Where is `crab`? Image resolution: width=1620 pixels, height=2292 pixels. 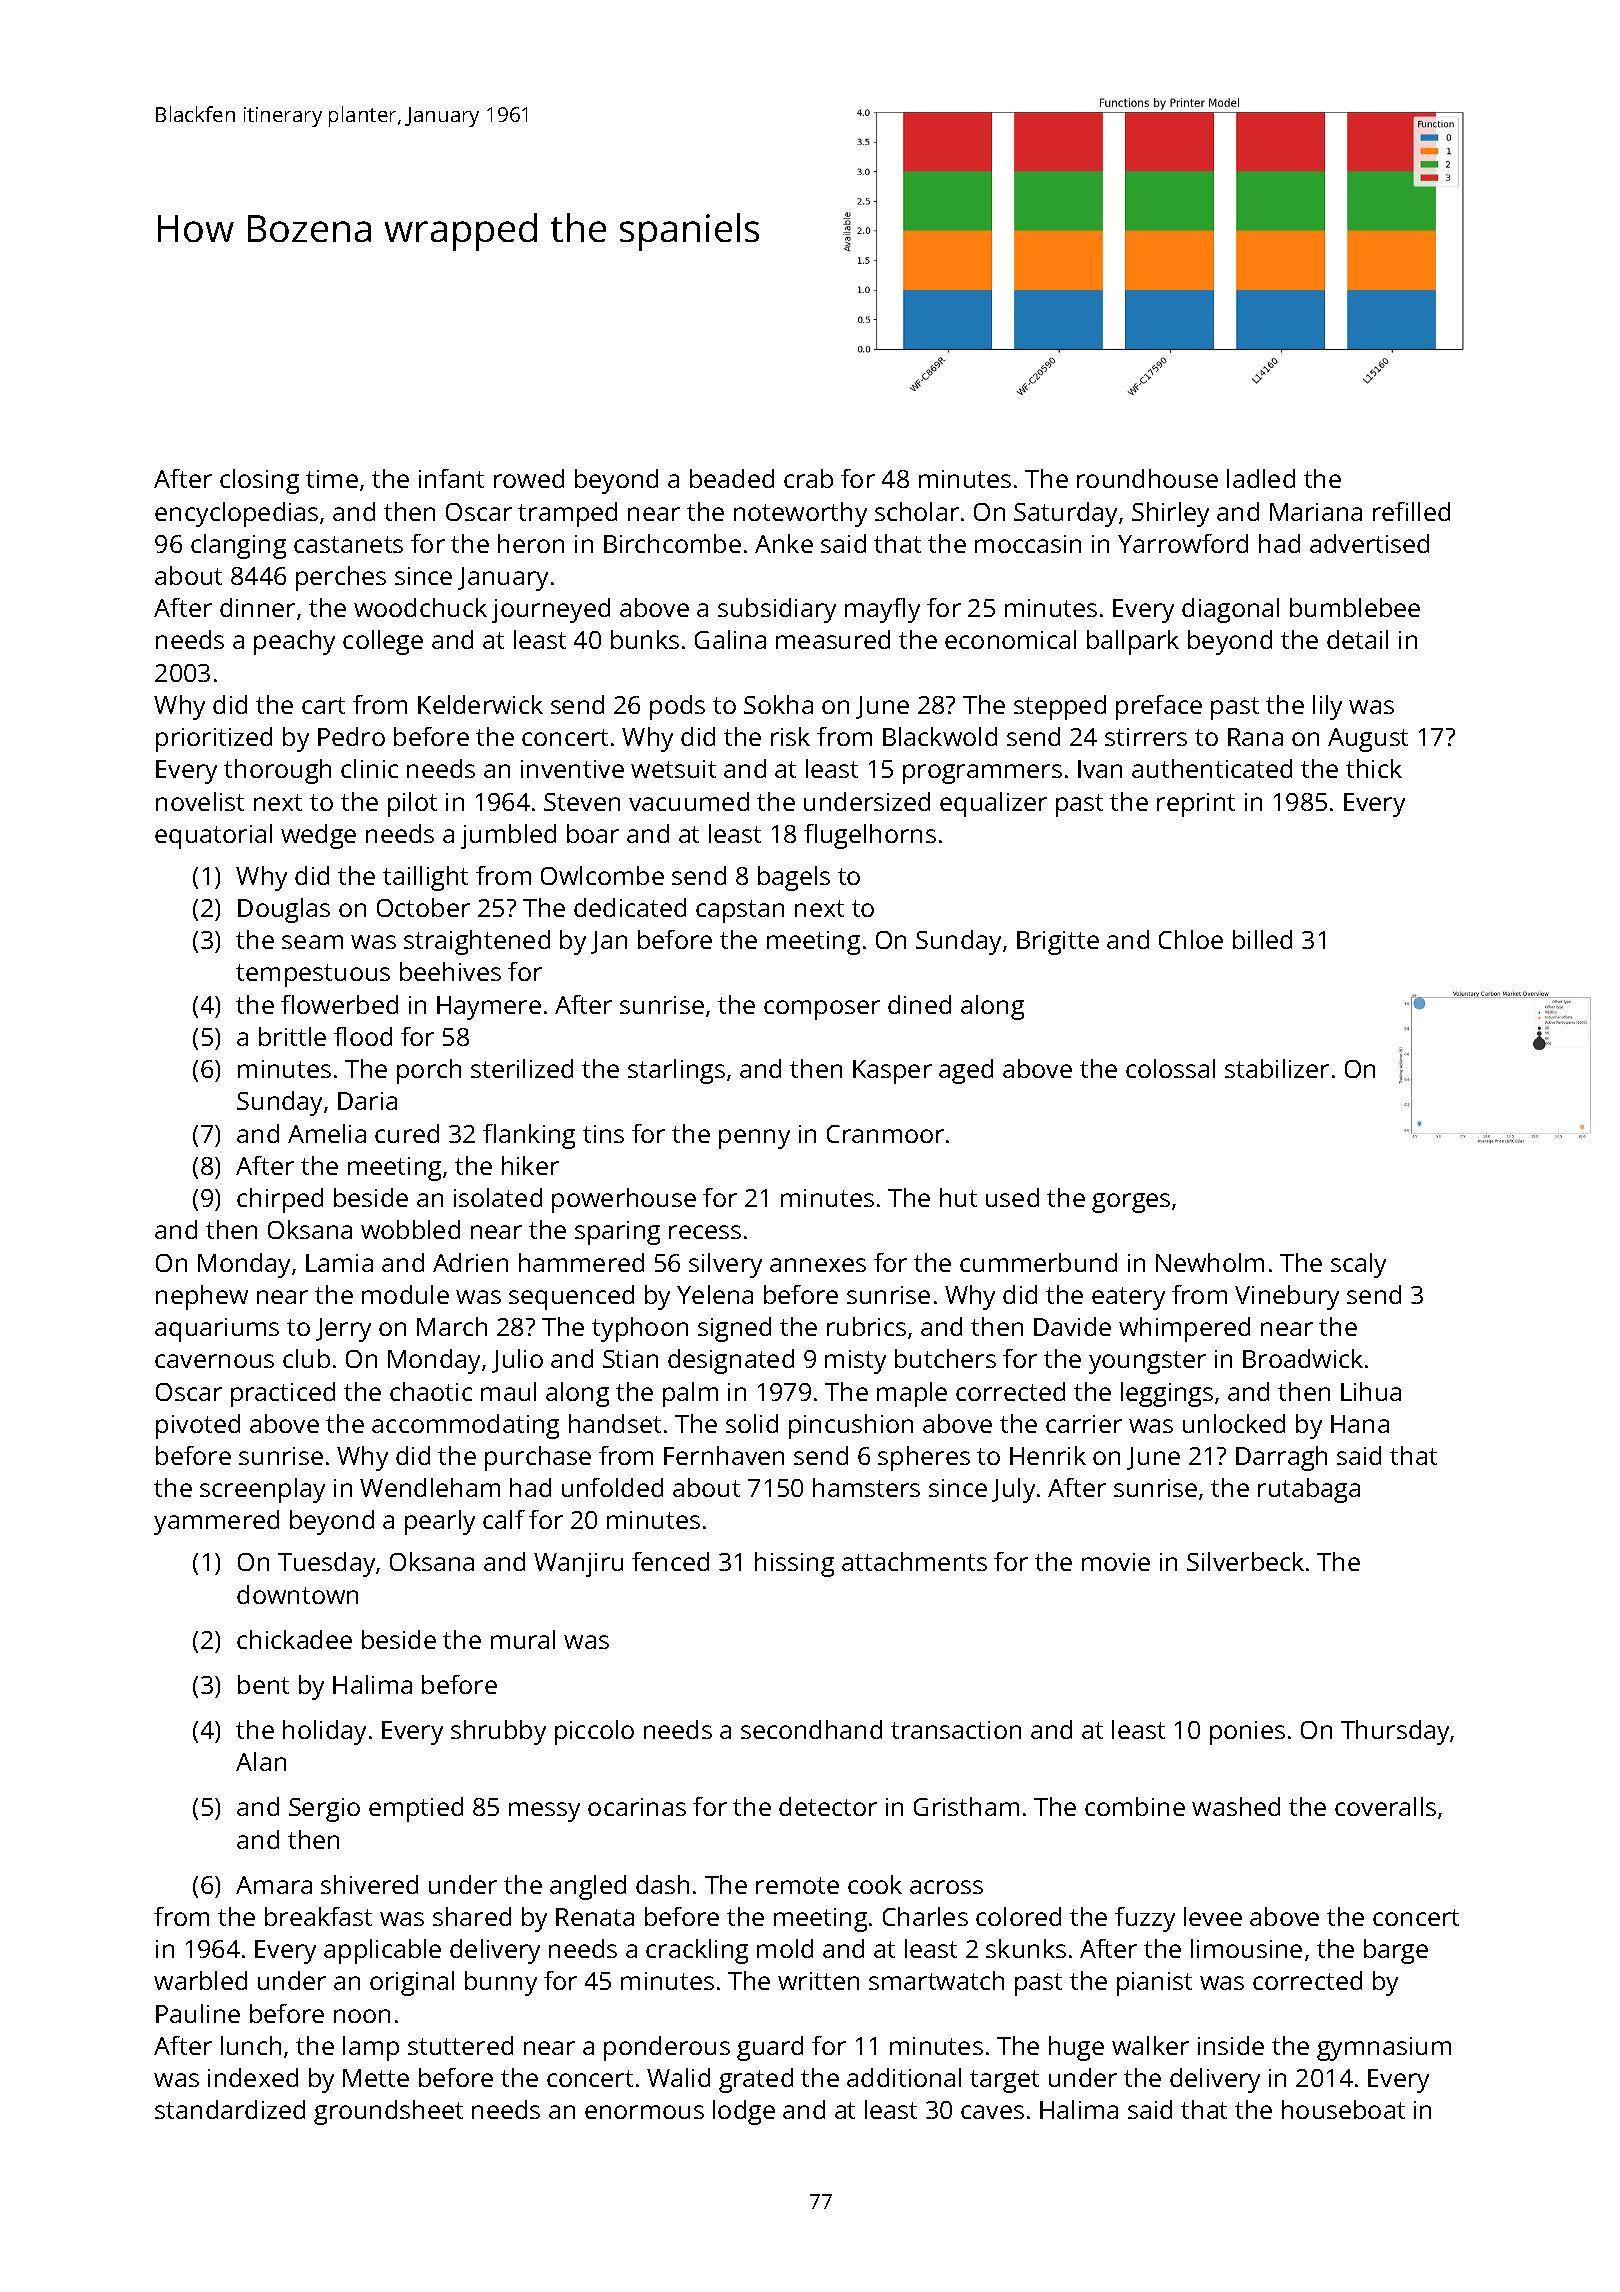 crab is located at coordinates (808, 478).
